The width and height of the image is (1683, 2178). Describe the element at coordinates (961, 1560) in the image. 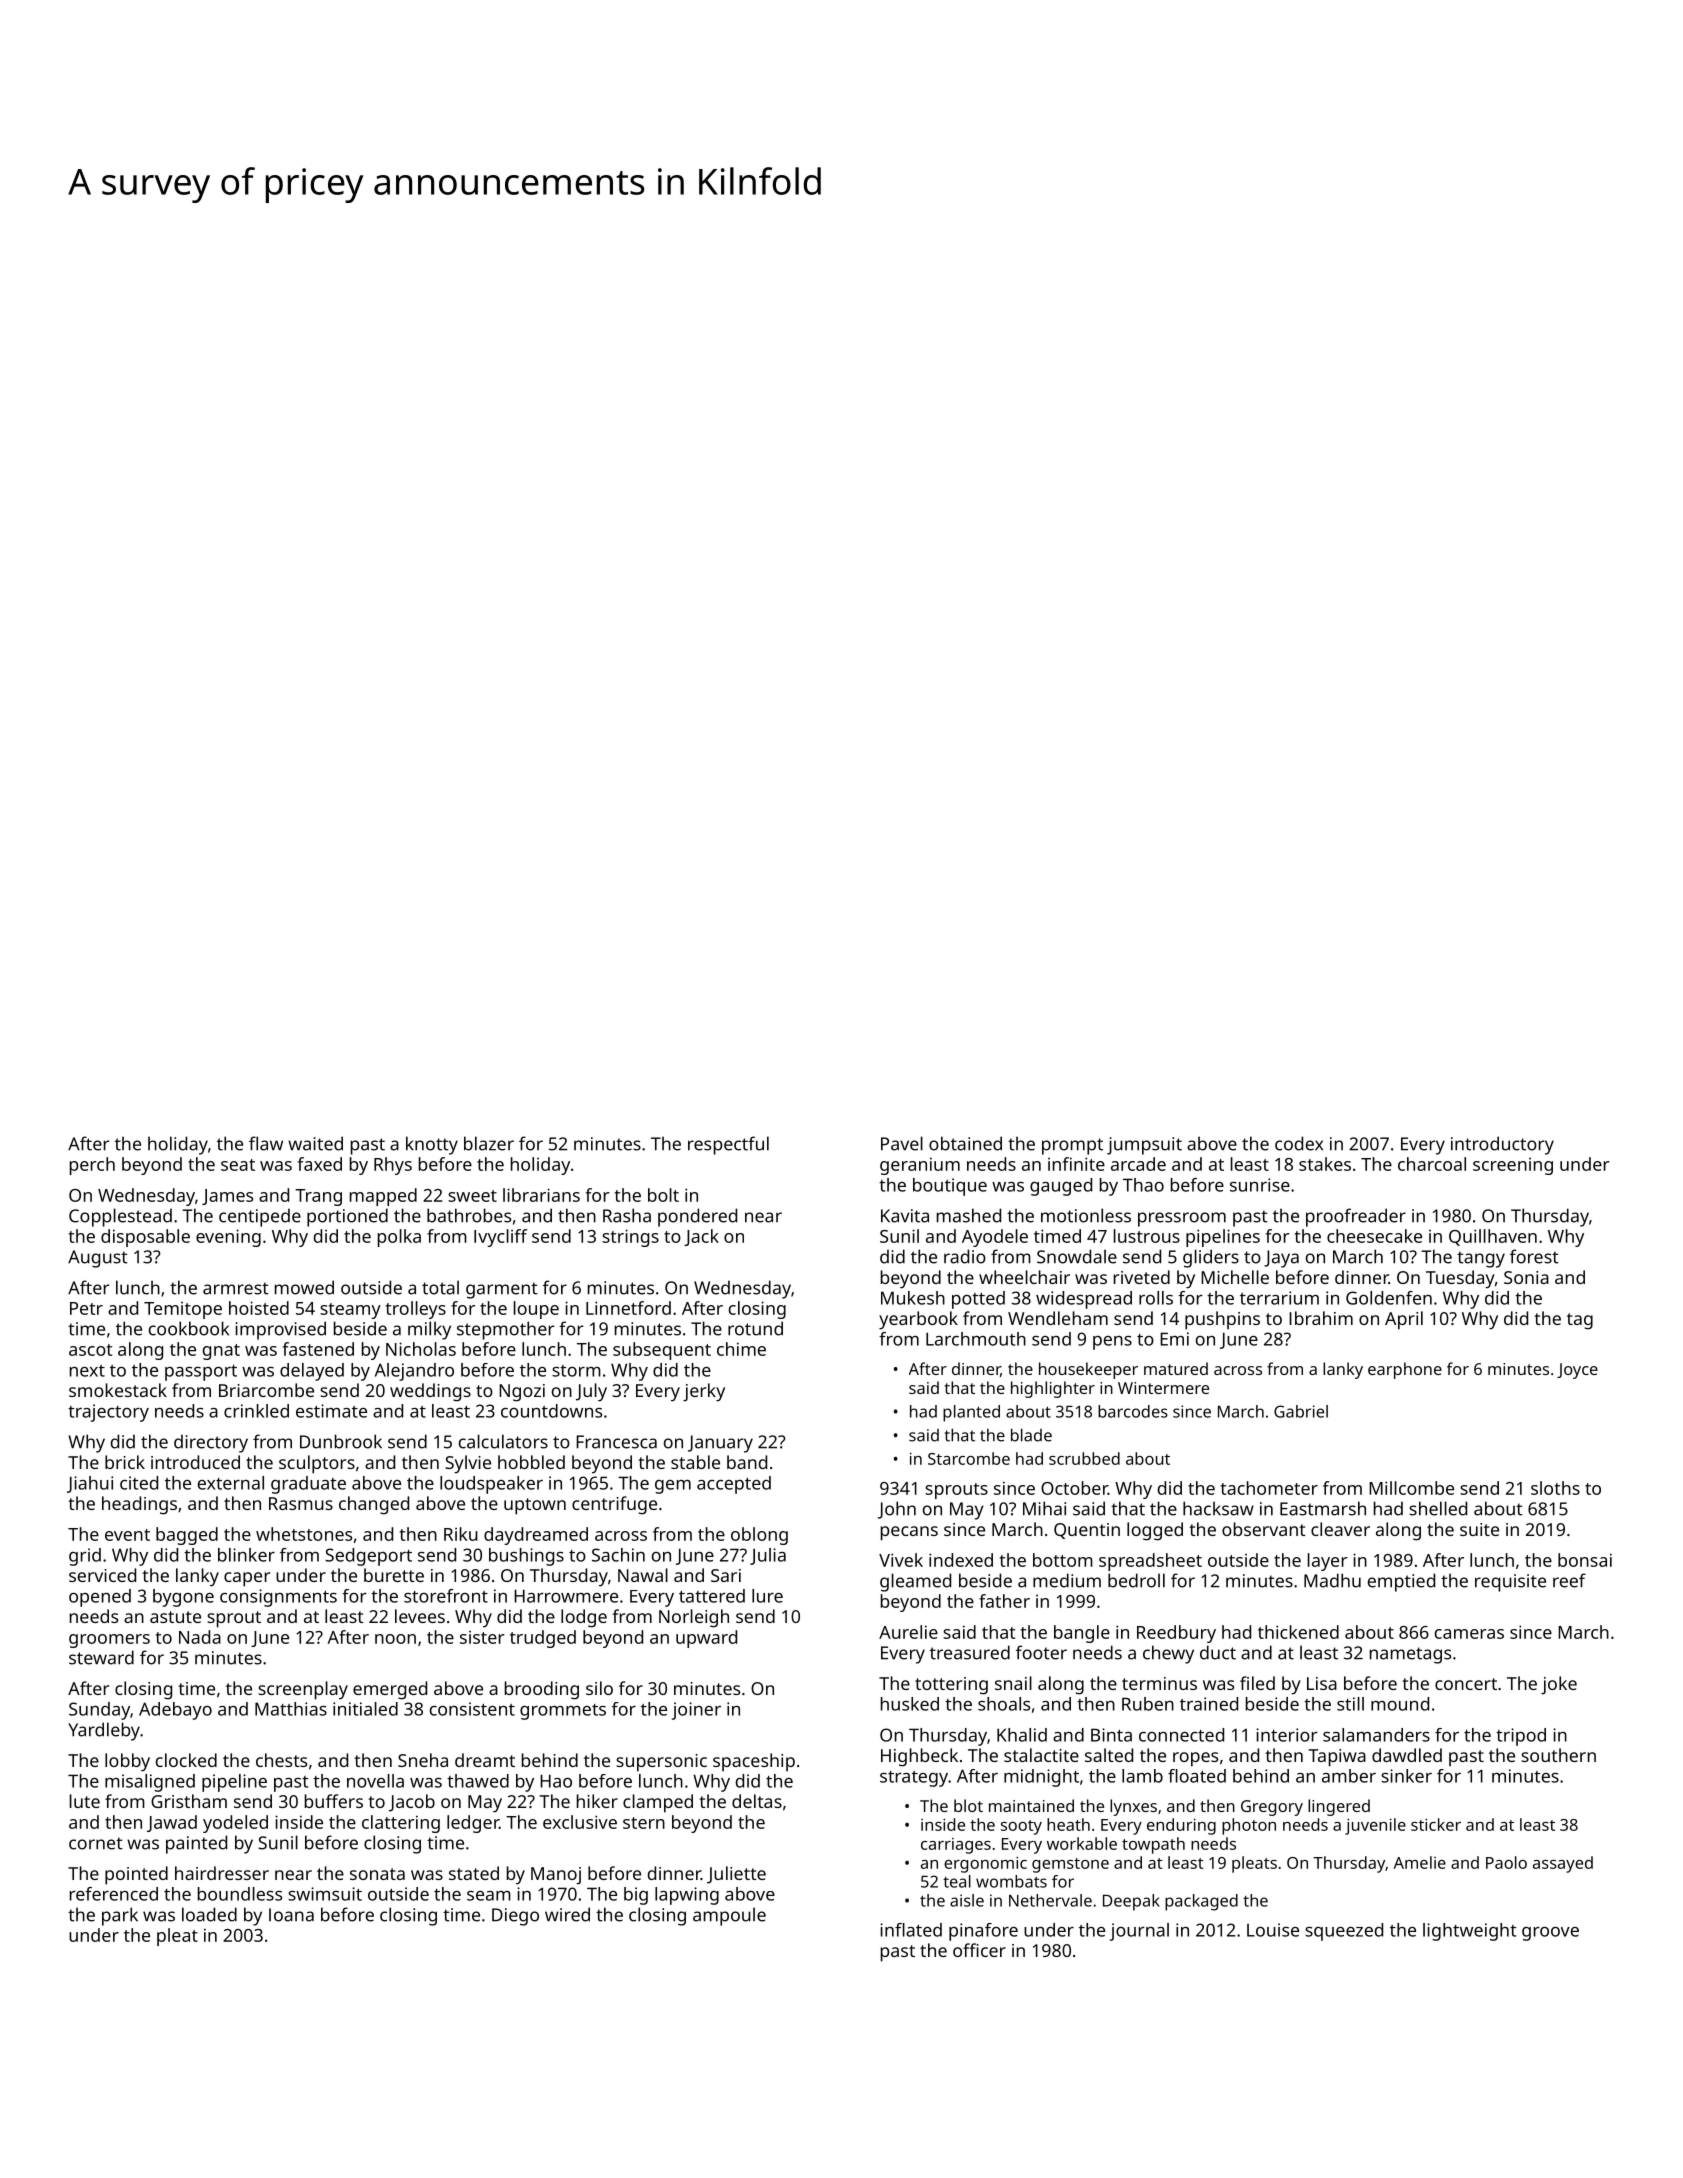

I see `indexed` at that location.
